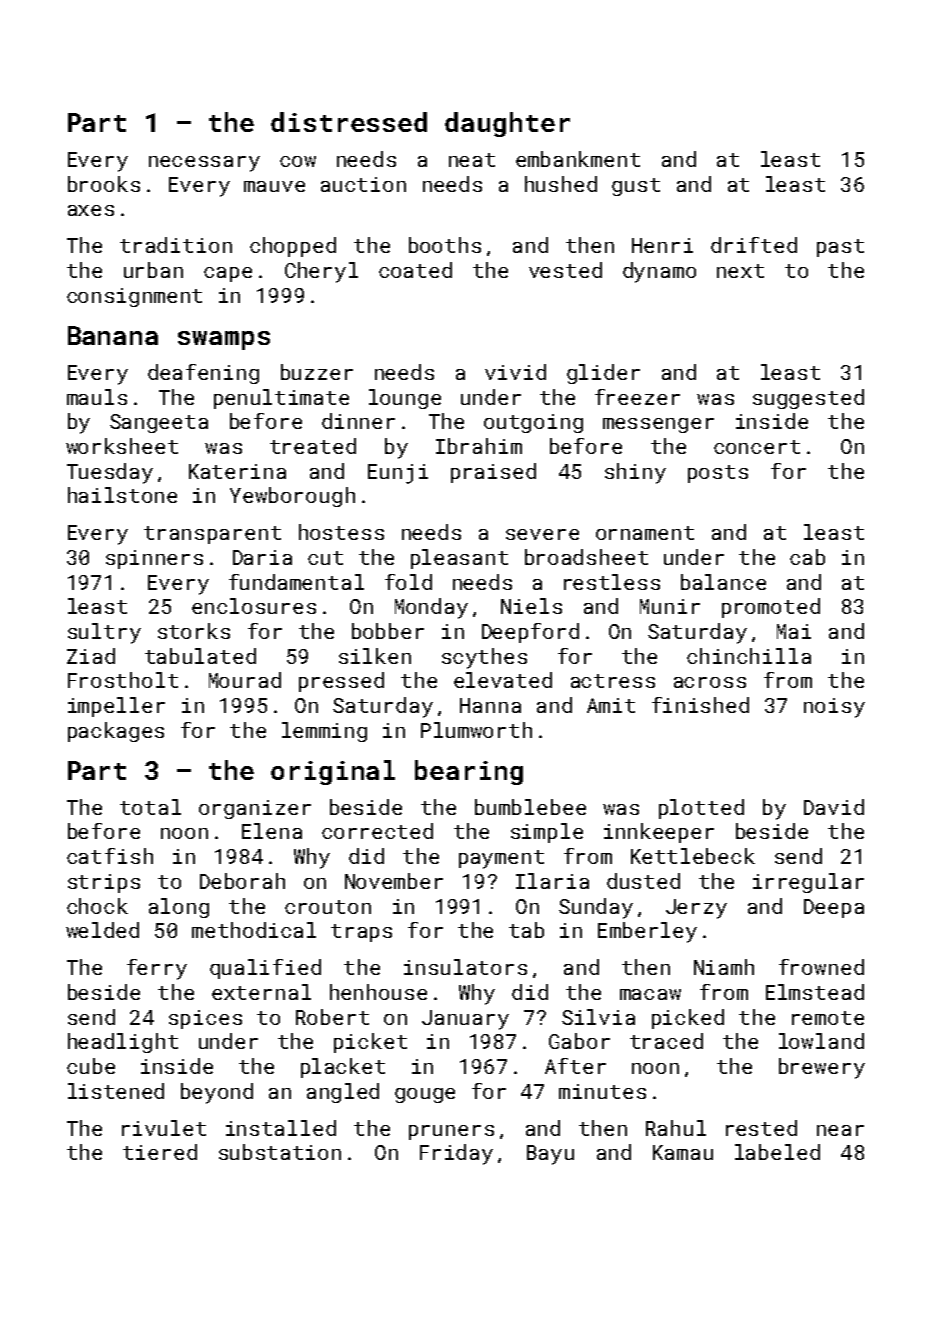 The width and height of the document is (931, 1322). Describe the element at coordinates (160, 1152) in the document. I see `tiered` at that location.
